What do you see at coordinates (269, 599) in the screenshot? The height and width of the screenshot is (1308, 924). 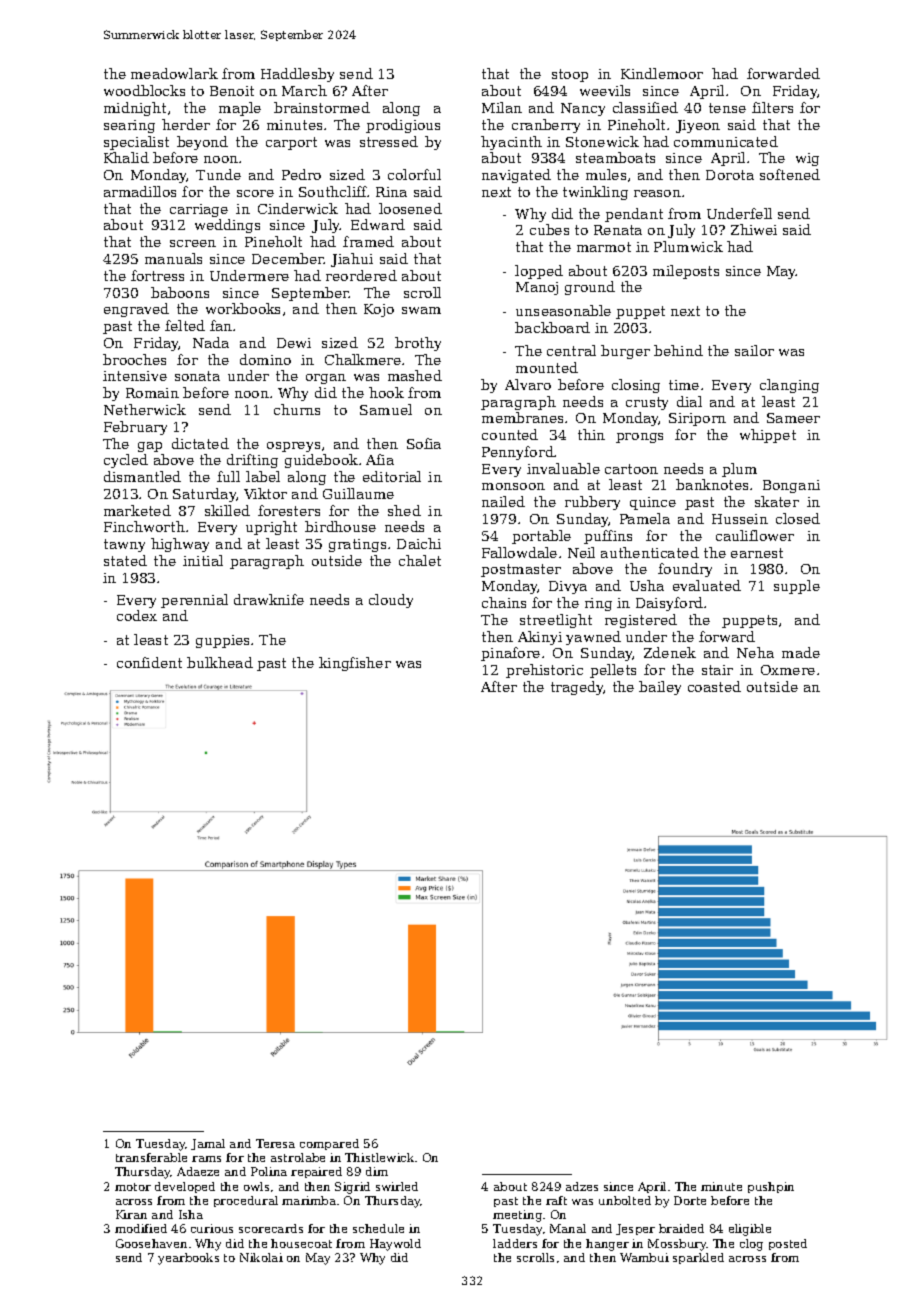 I see `drawknife` at bounding box center [269, 599].
